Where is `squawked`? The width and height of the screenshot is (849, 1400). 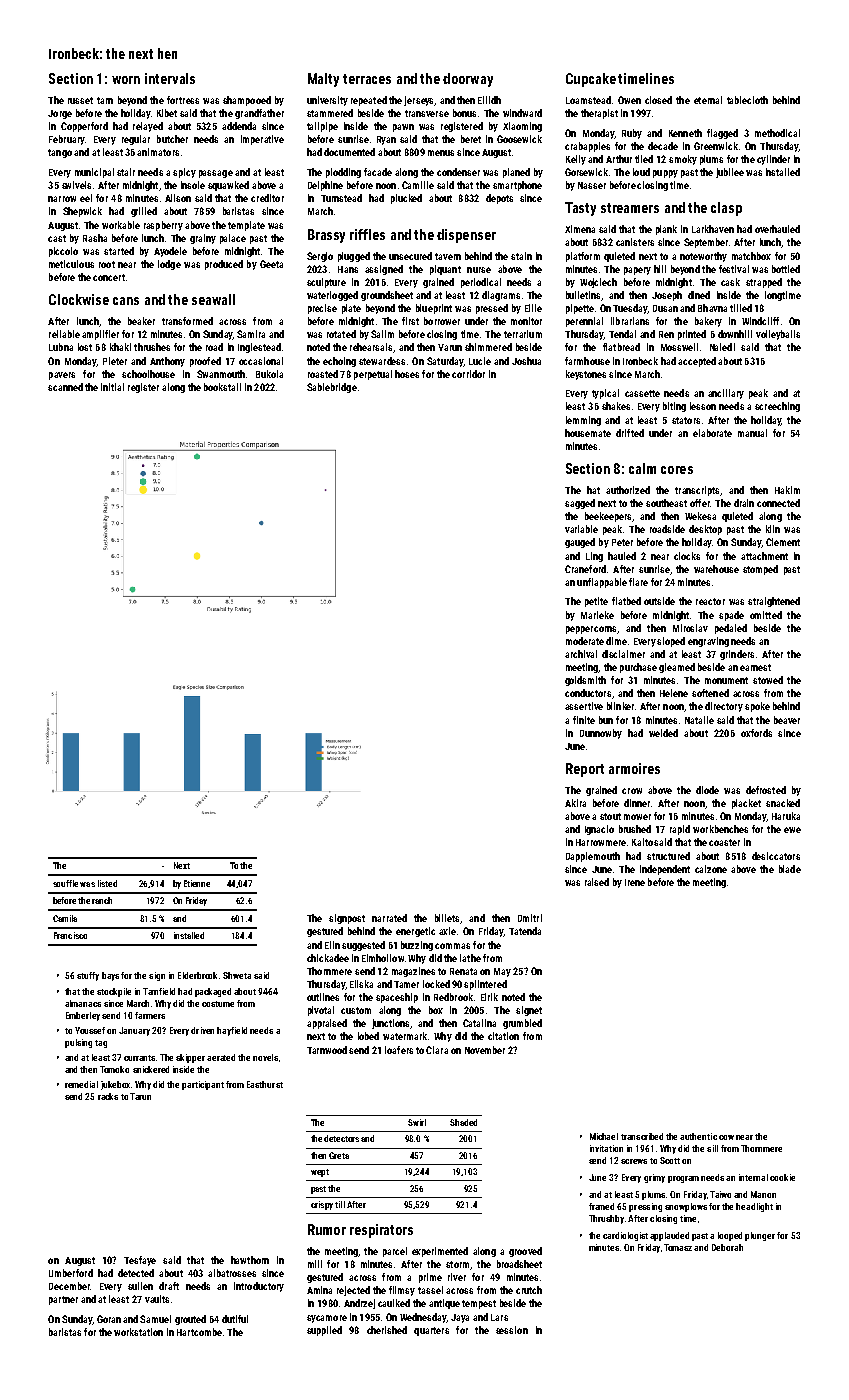 squawked is located at coordinates (228, 186).
